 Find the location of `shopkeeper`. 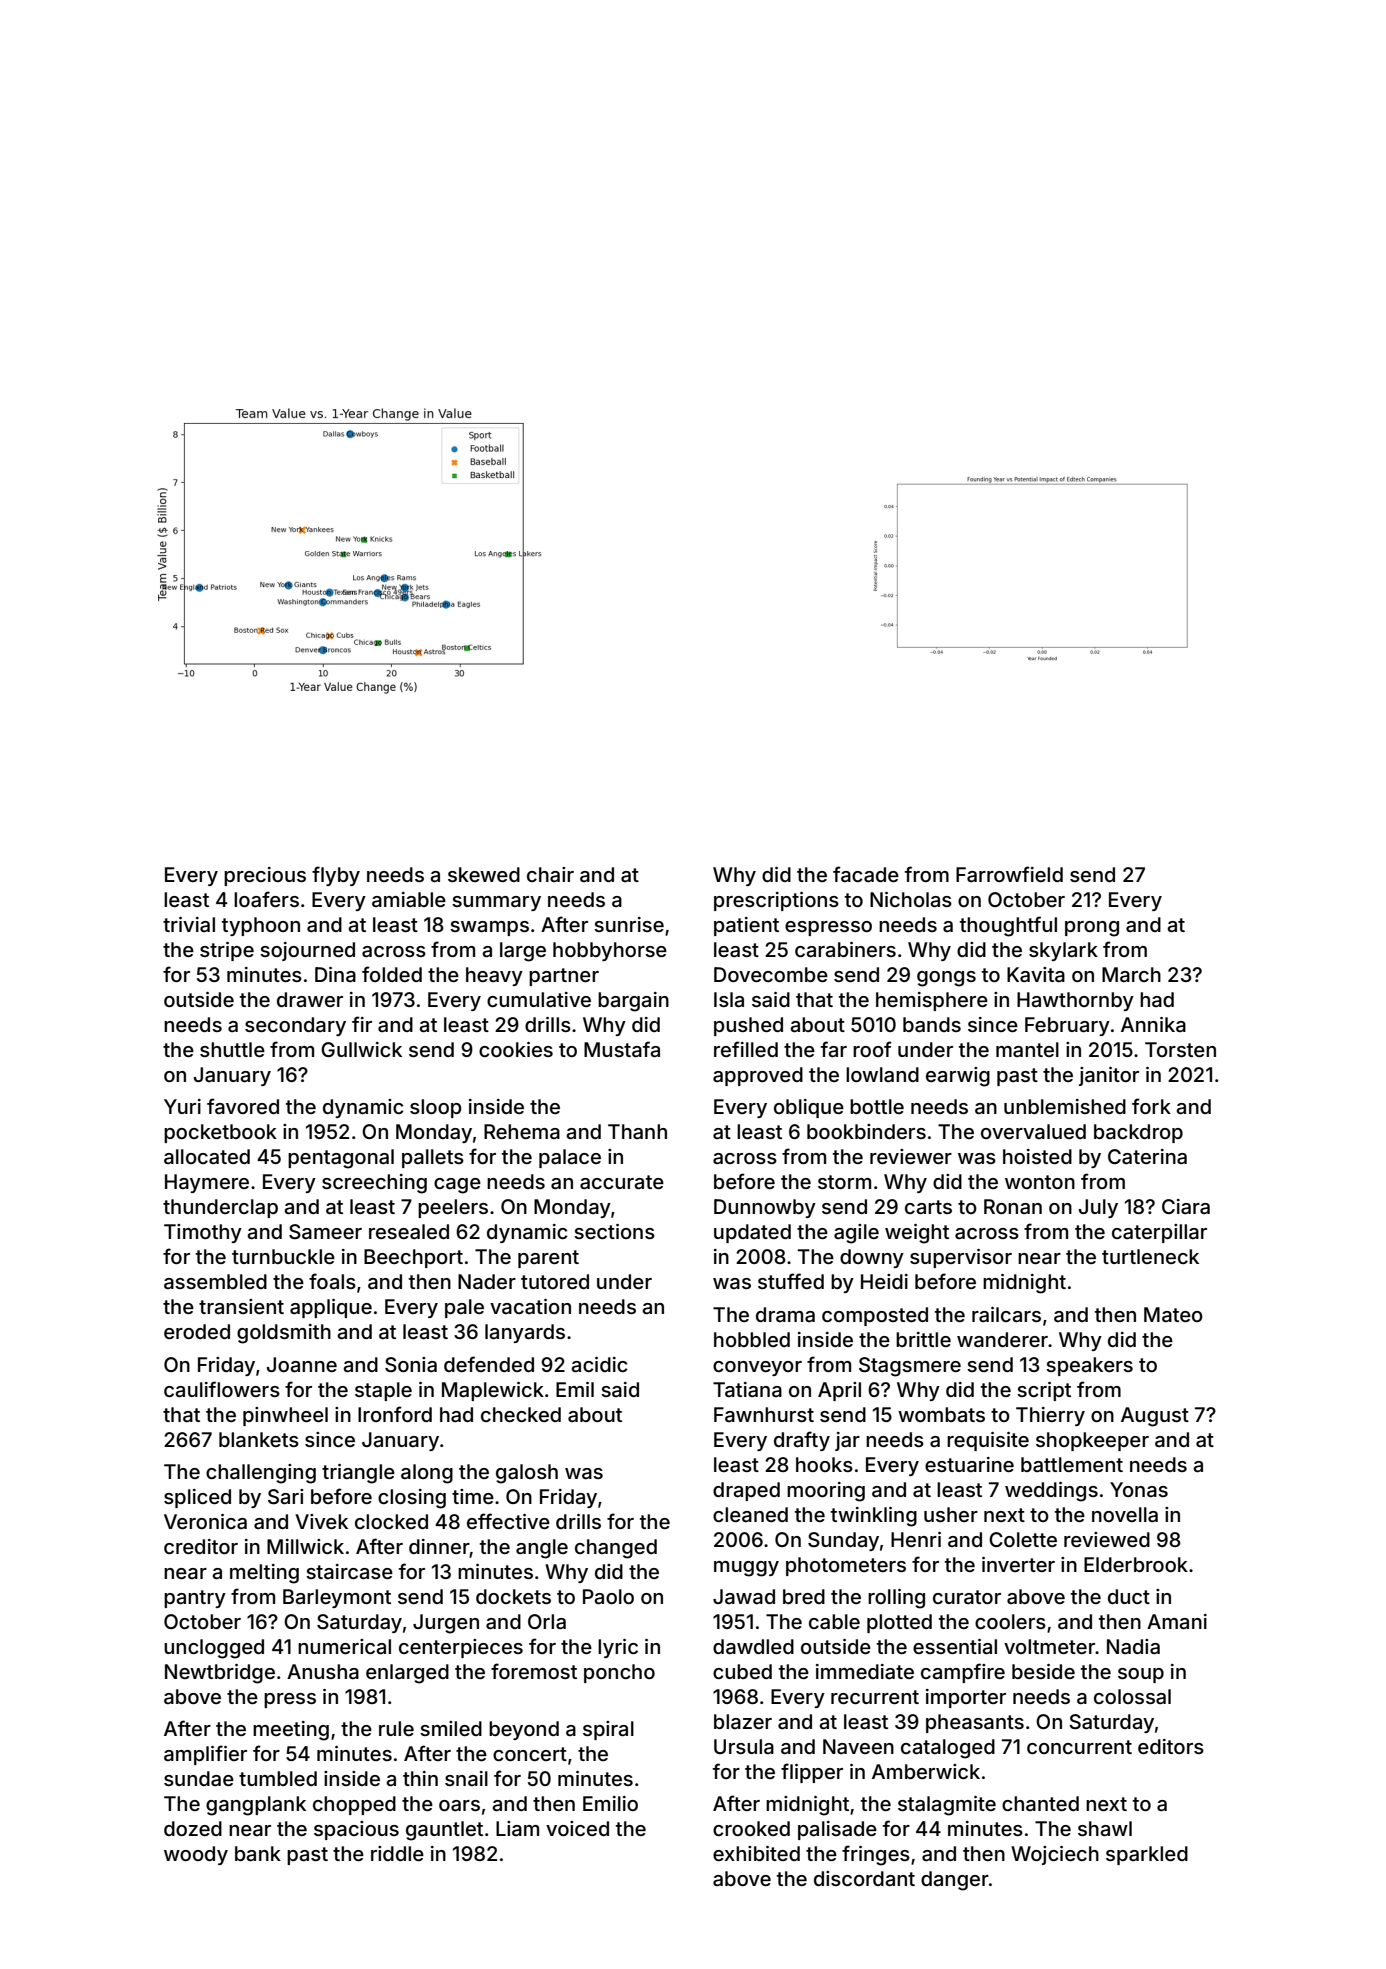

shopkeeper is located at coordinates (1092, 1441).
